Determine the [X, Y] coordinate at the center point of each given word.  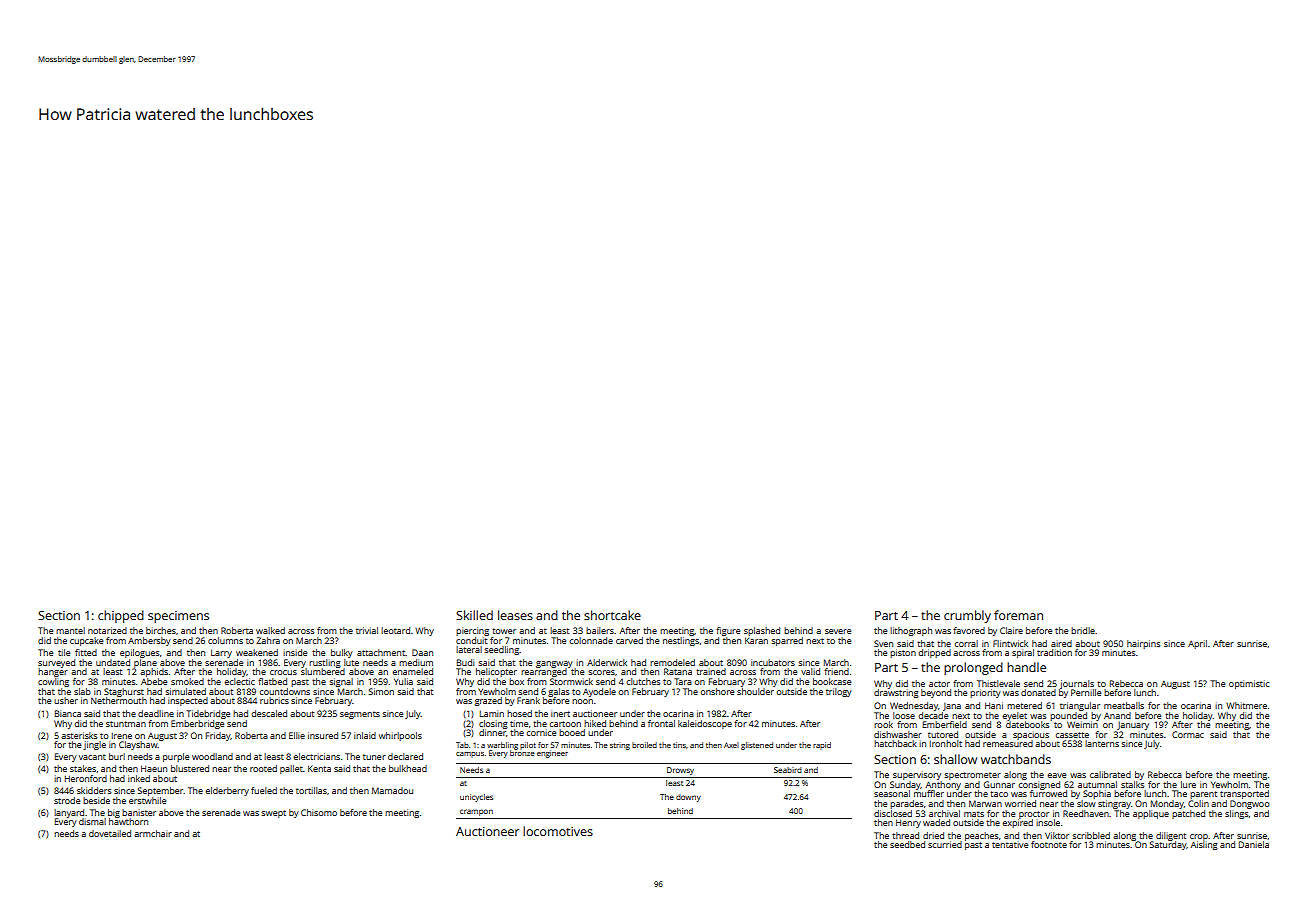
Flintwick [1010, 643]
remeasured [1008, 743]
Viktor [1057, 835]
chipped [121, 616]
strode [67, 800]
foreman [1018, 615]
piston [903, 653]
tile [64, 652]
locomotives [558, 831]
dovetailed [110, 833]
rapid [822, 746]
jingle [94, 745]
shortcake [612, 615]
